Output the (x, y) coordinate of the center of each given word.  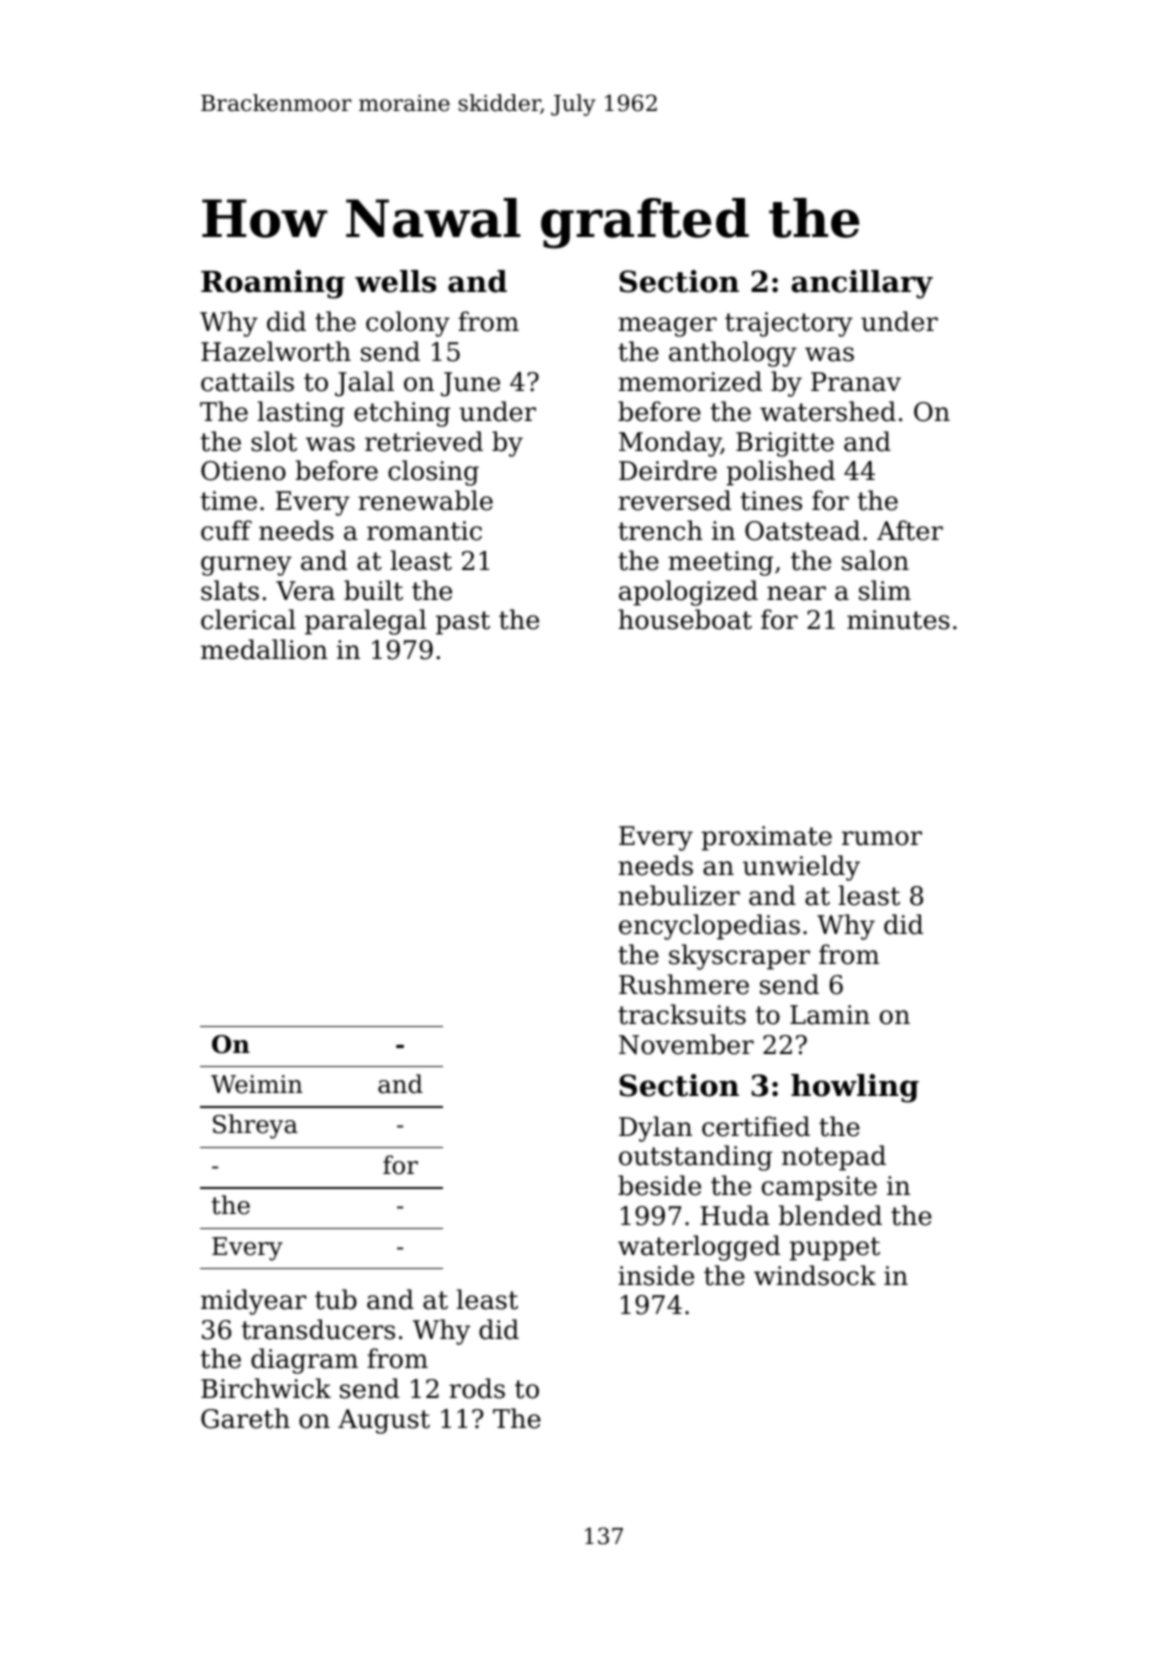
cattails (247, 381)
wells (395, 281)
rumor (882, 838)
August (384, 1421)
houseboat (685, 619)
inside (656, 1275)
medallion (264, 649)
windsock (815, 1275)
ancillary (862, 284)
